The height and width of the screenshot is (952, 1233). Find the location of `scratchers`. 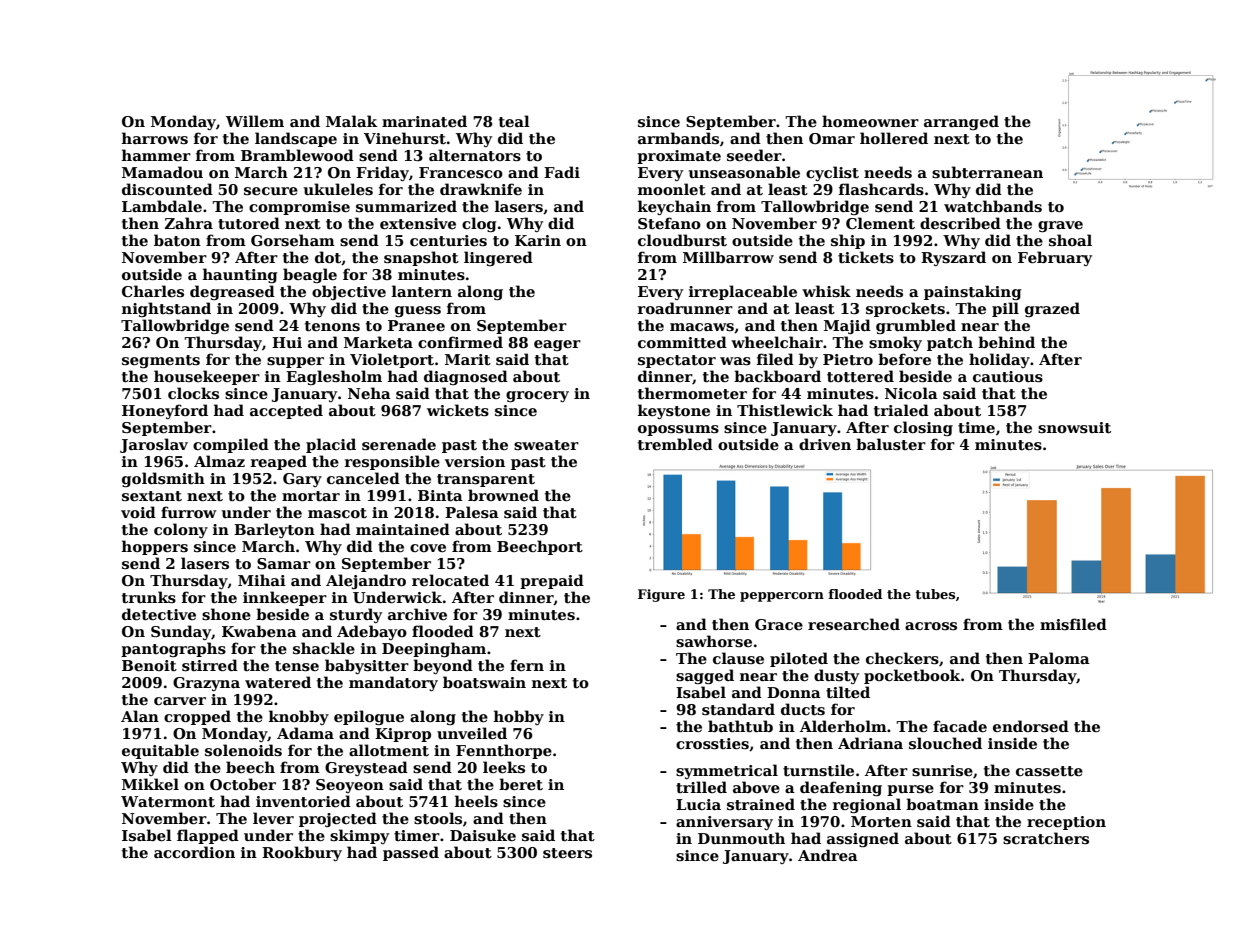

scratchers is located at coordinates (1046, 838).
